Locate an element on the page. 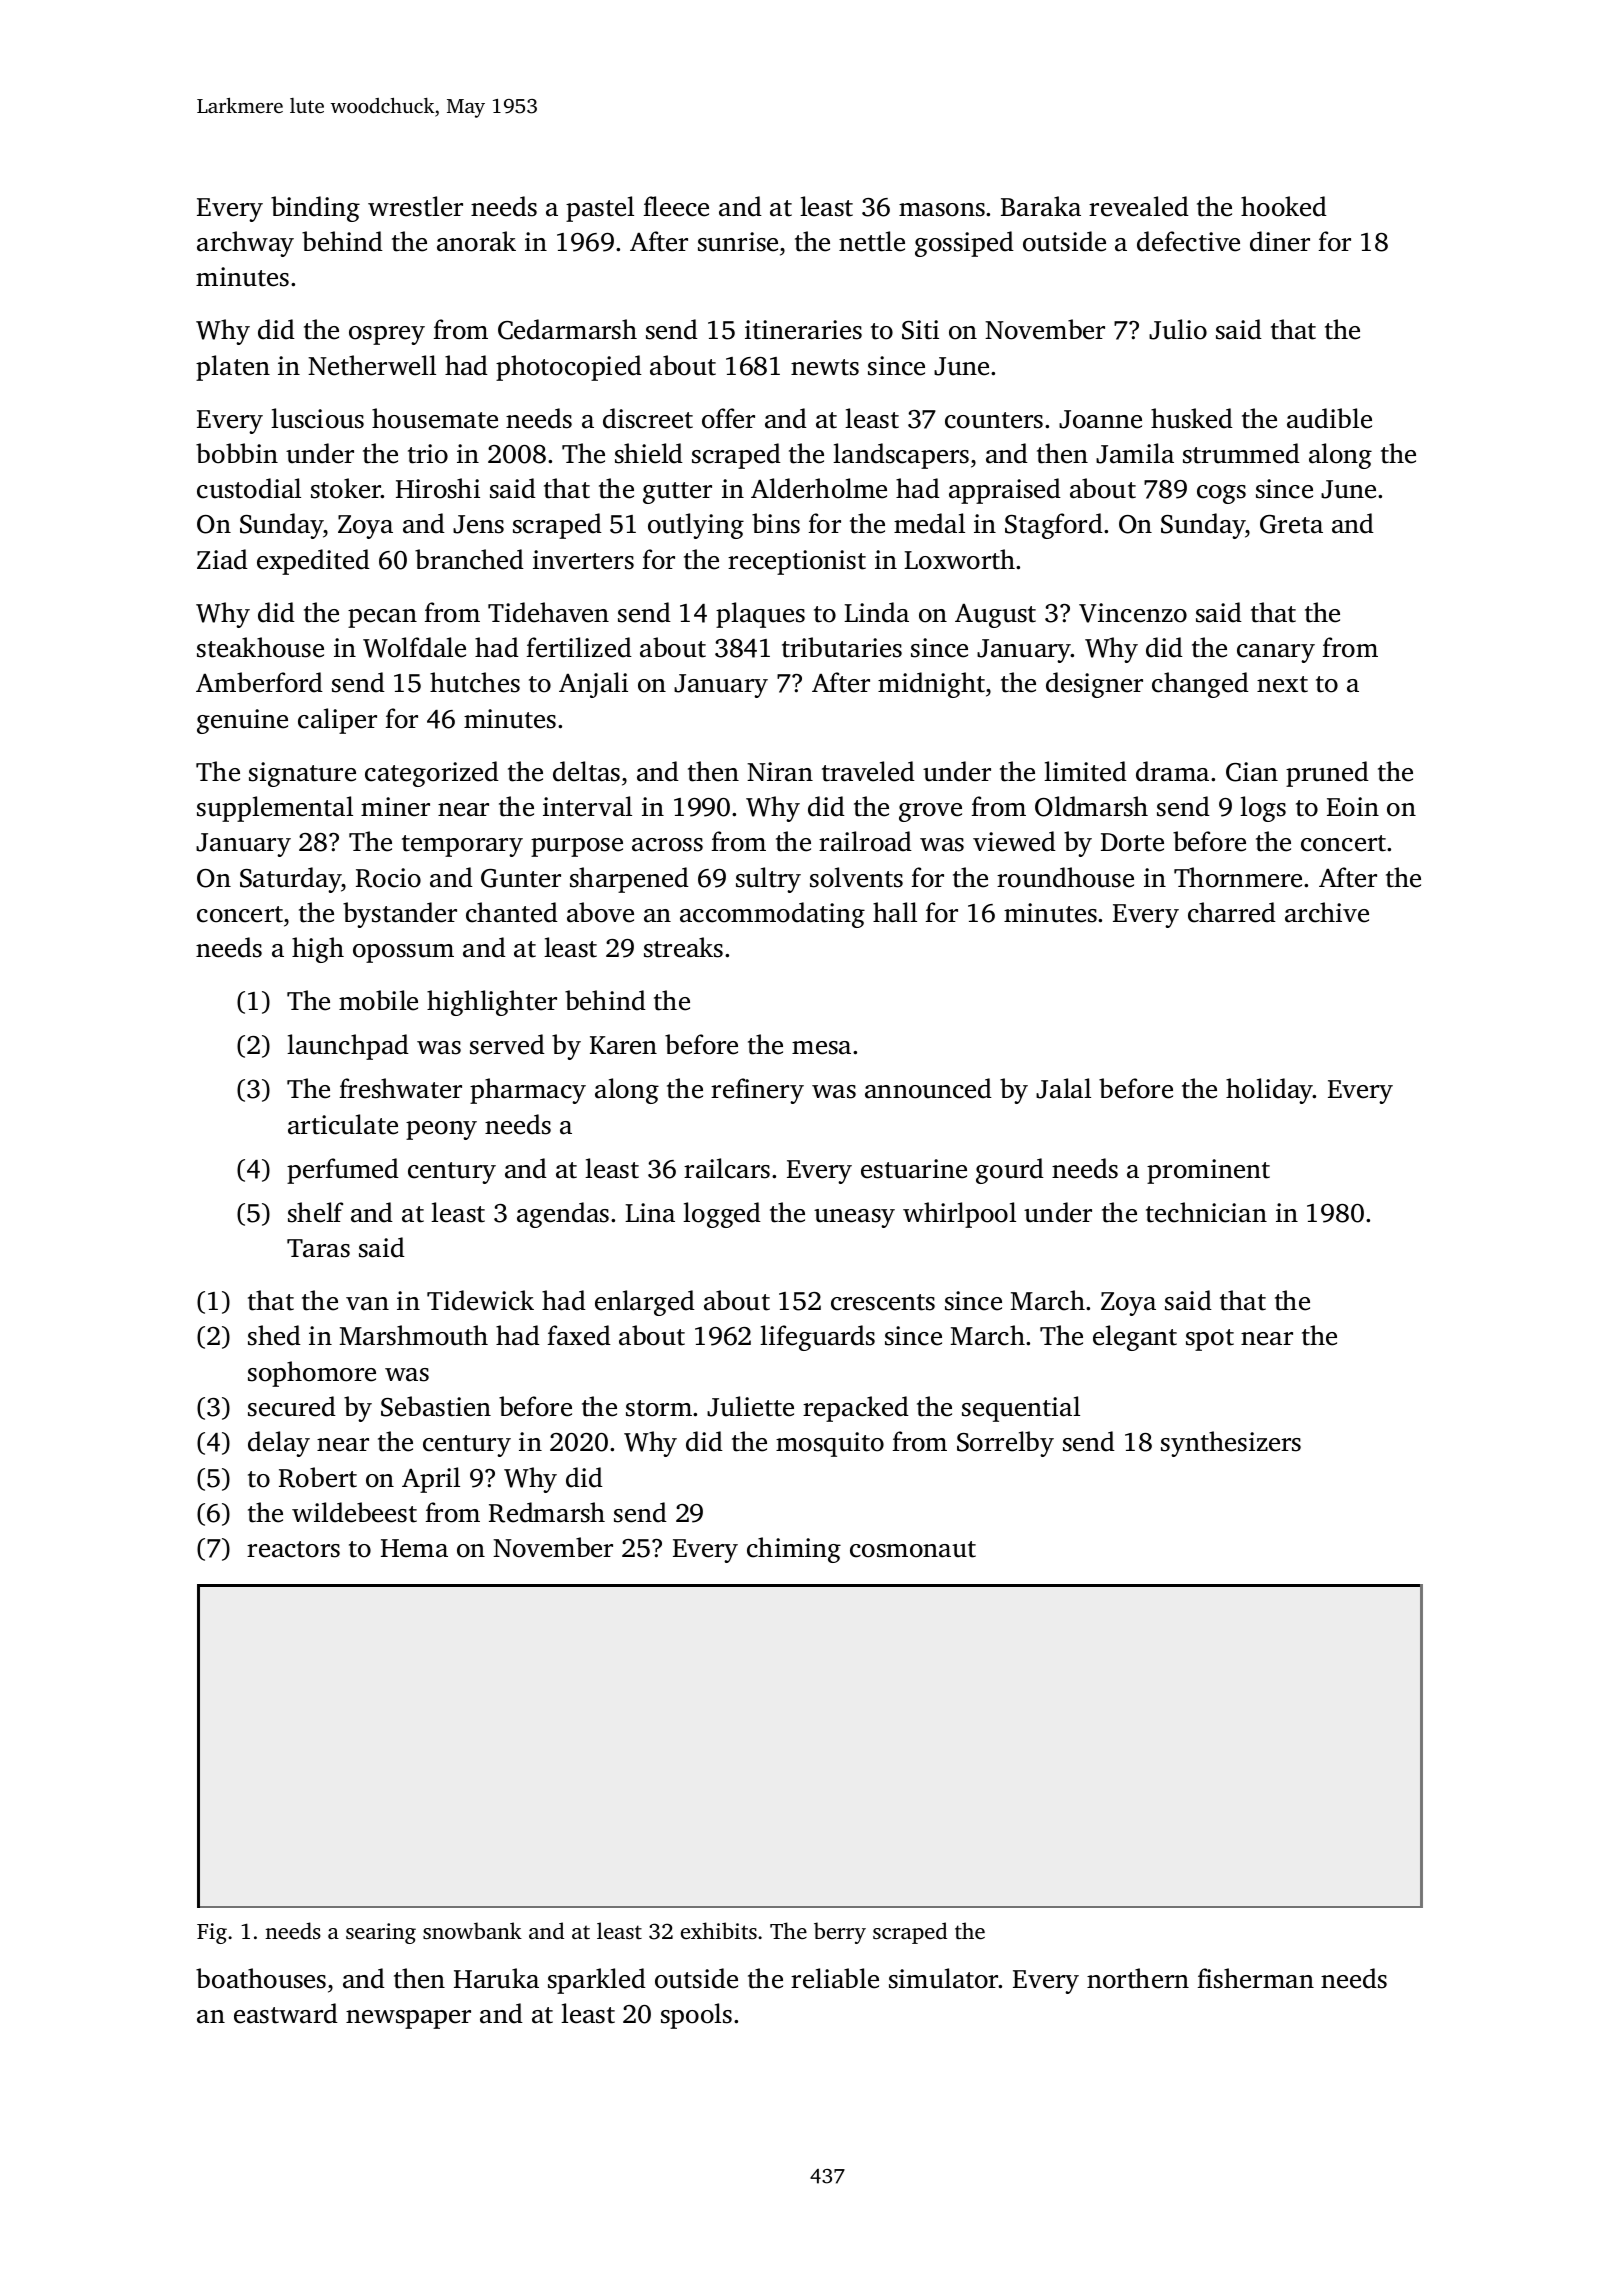 This document has height=2292, width=1620. synthesizers is located at coordinates (1231, 1444).
